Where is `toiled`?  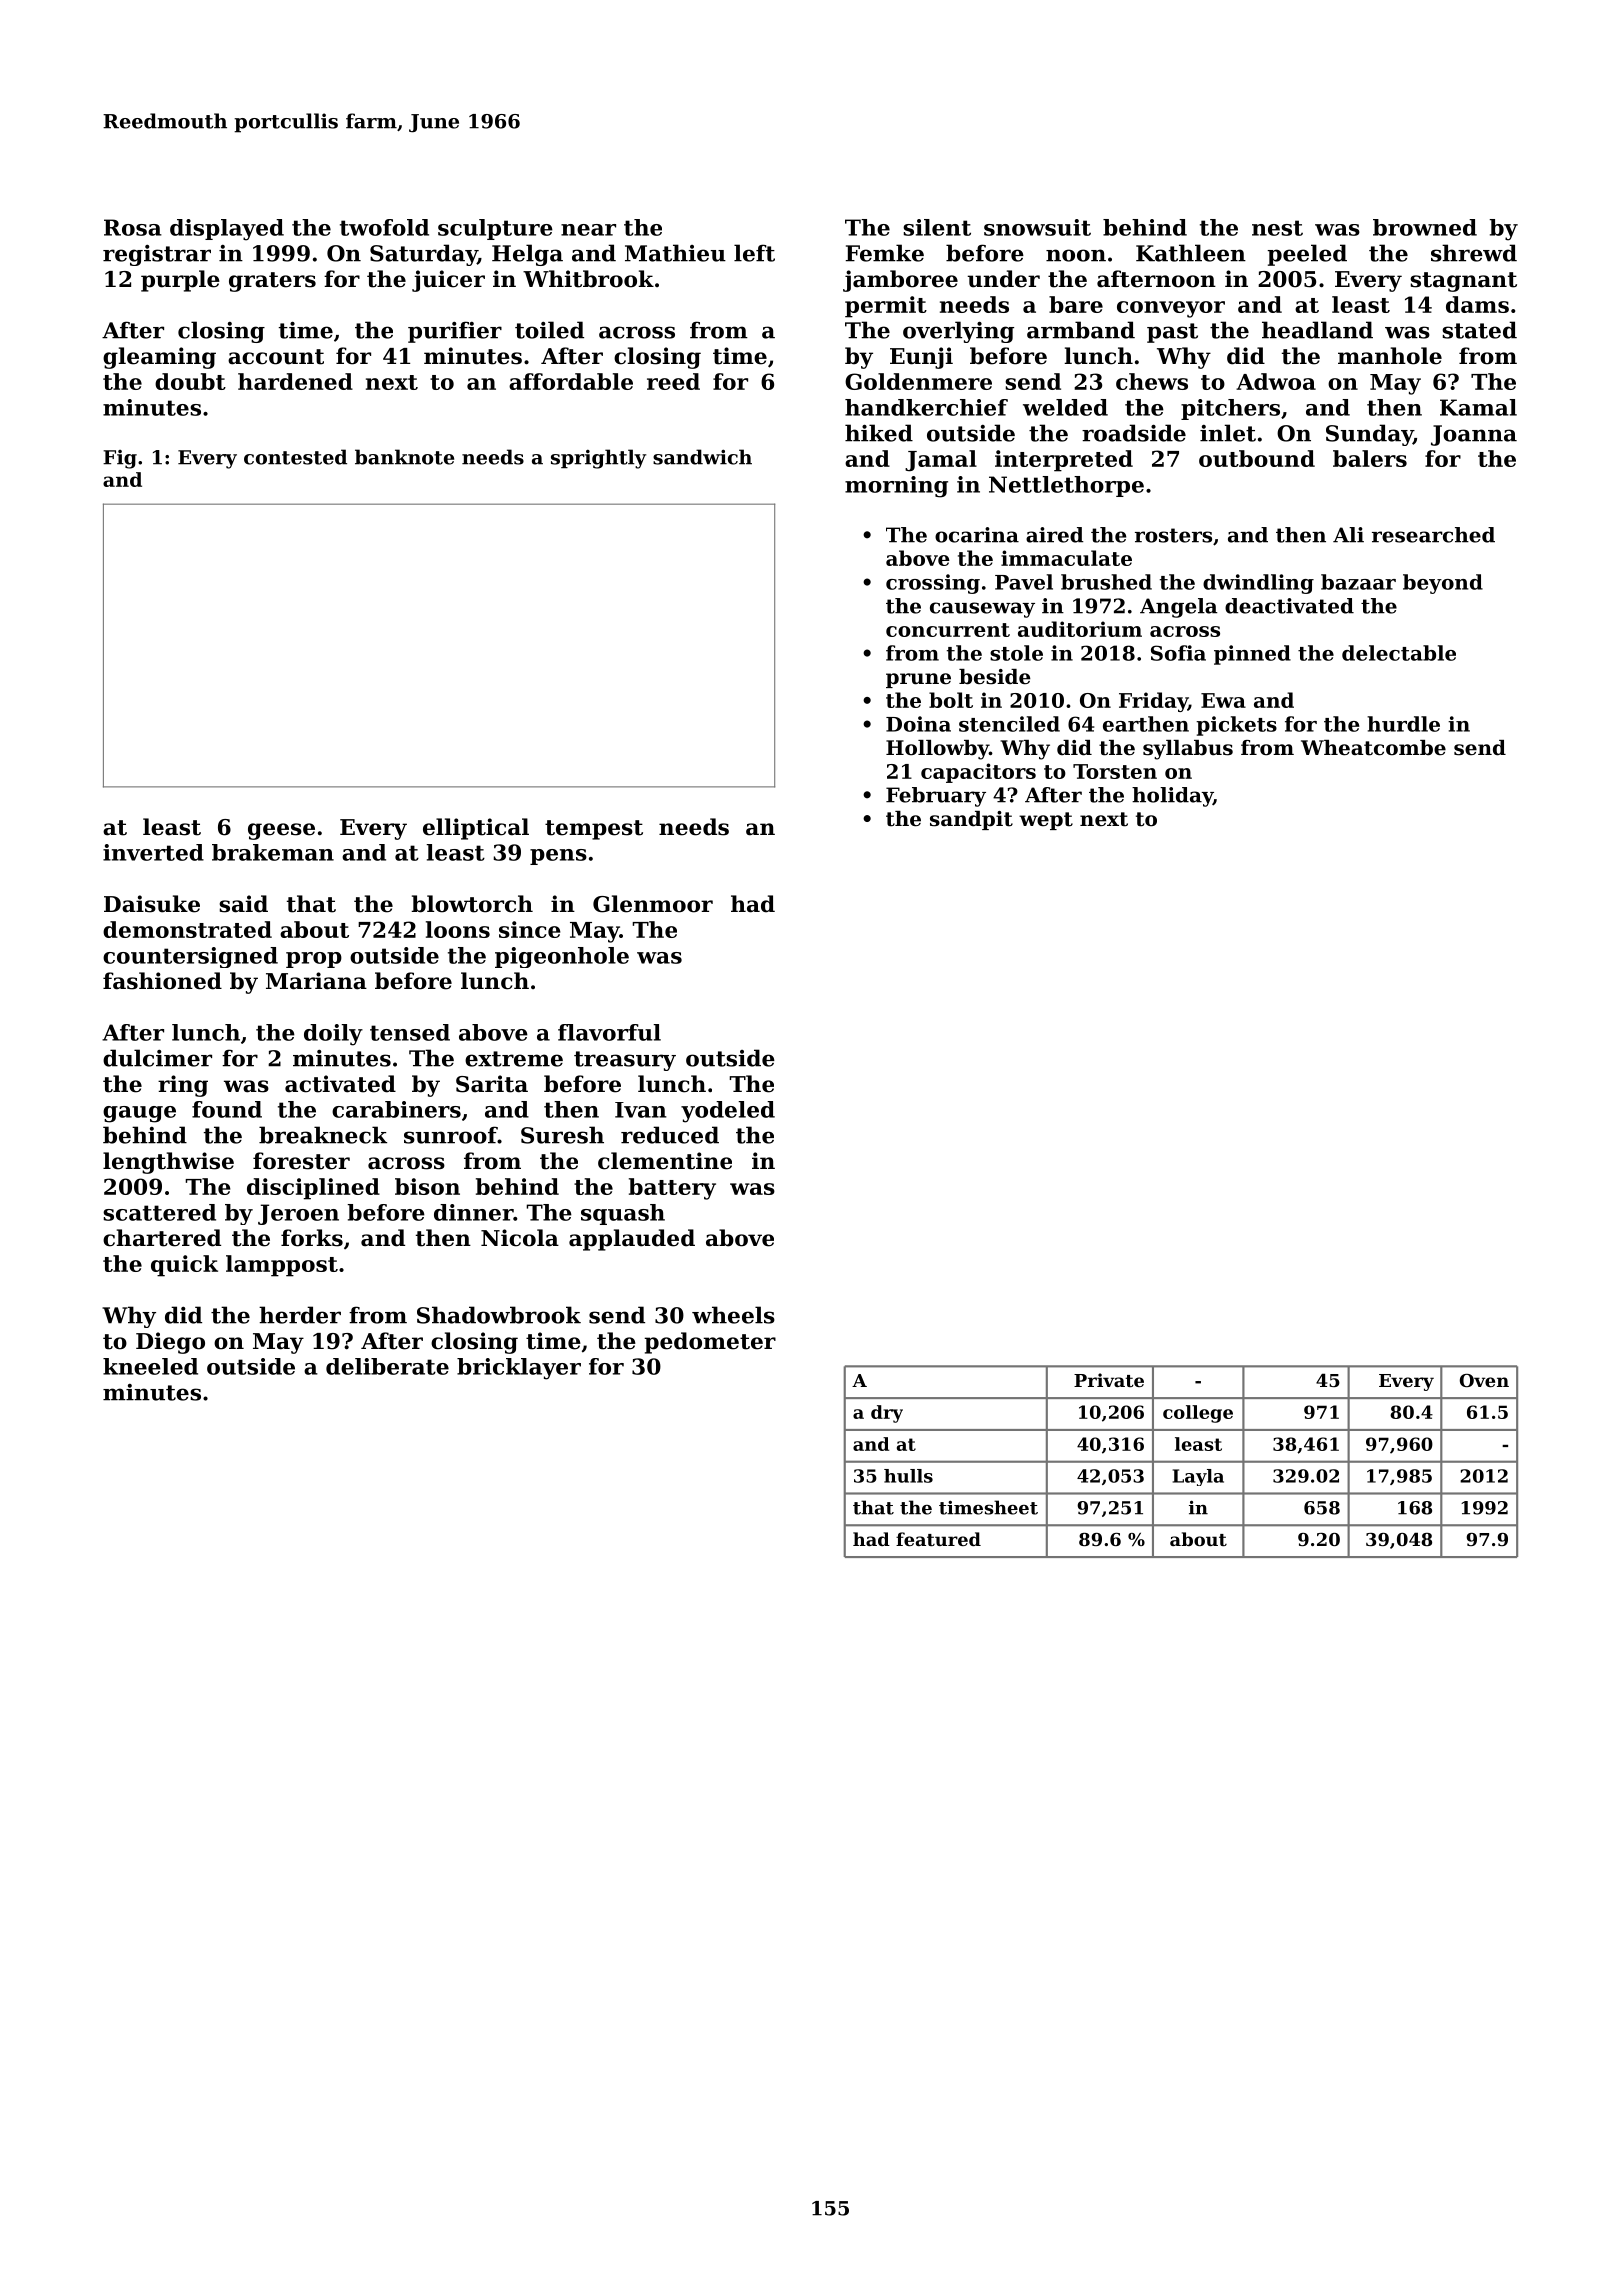
toiled is located at coordinates (549, 330).
